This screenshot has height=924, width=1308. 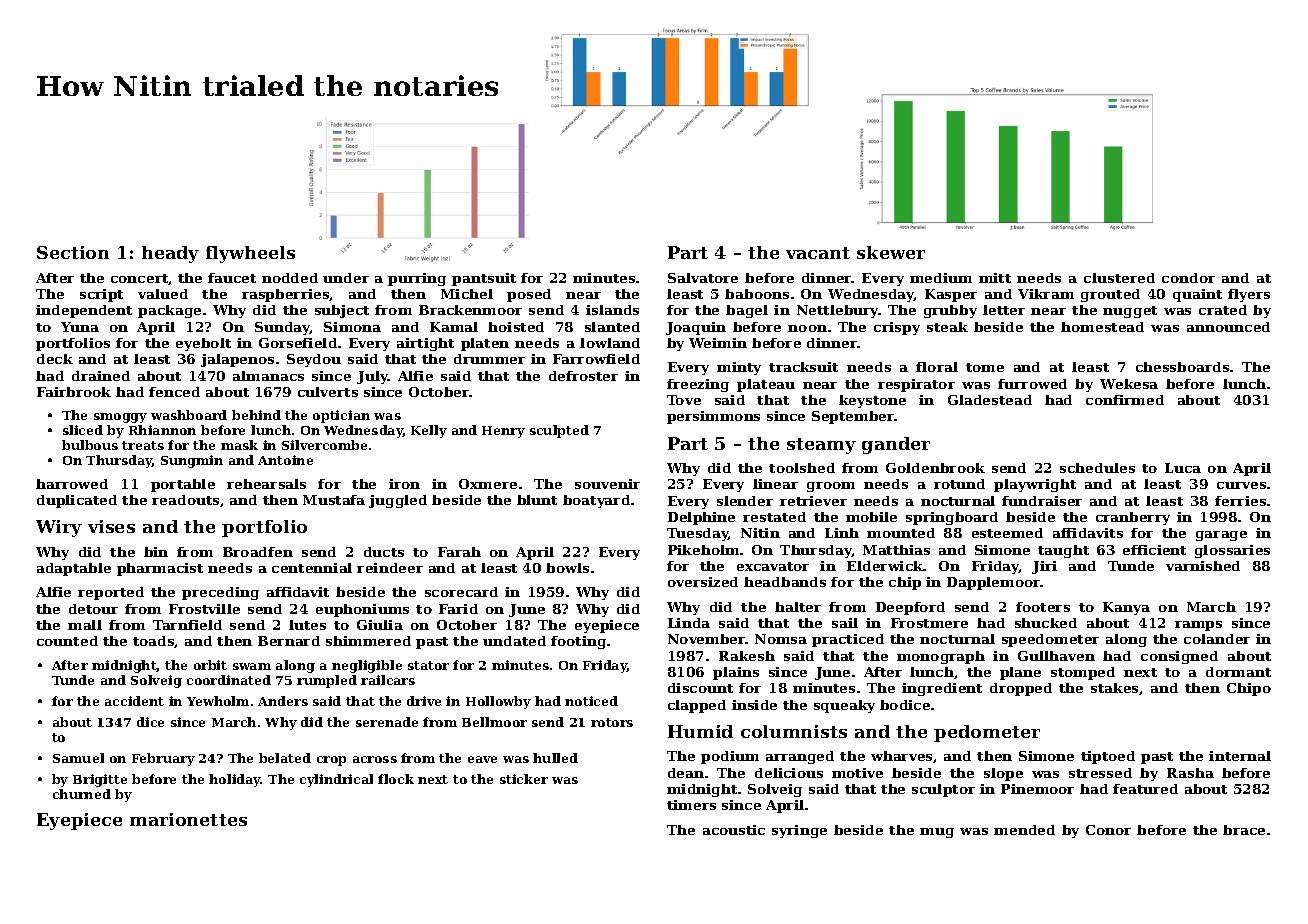 I want to click on behind, so click(x=256, y=415).
